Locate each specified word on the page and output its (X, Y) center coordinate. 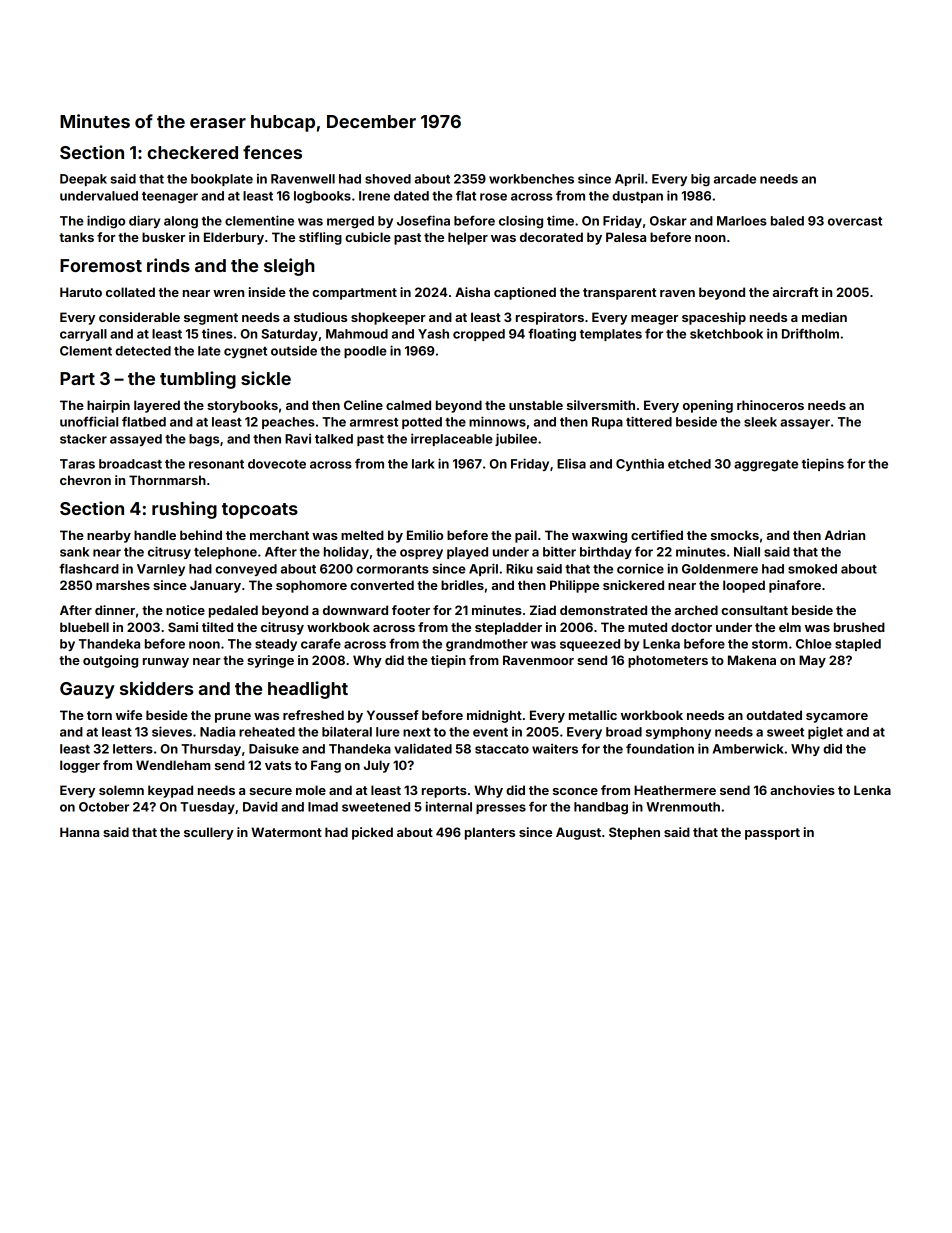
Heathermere (675, 790)
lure (388, 732)
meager (654, 320)
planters (490, 833)
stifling (320, 238)
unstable (536, 405)
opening (708, 406)
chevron (85, 480)
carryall (83, 335)
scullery (209, 833)
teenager (170, 198)
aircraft (795, 292)
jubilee (516, 439)
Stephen (634, 833)
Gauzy (87, 690)
